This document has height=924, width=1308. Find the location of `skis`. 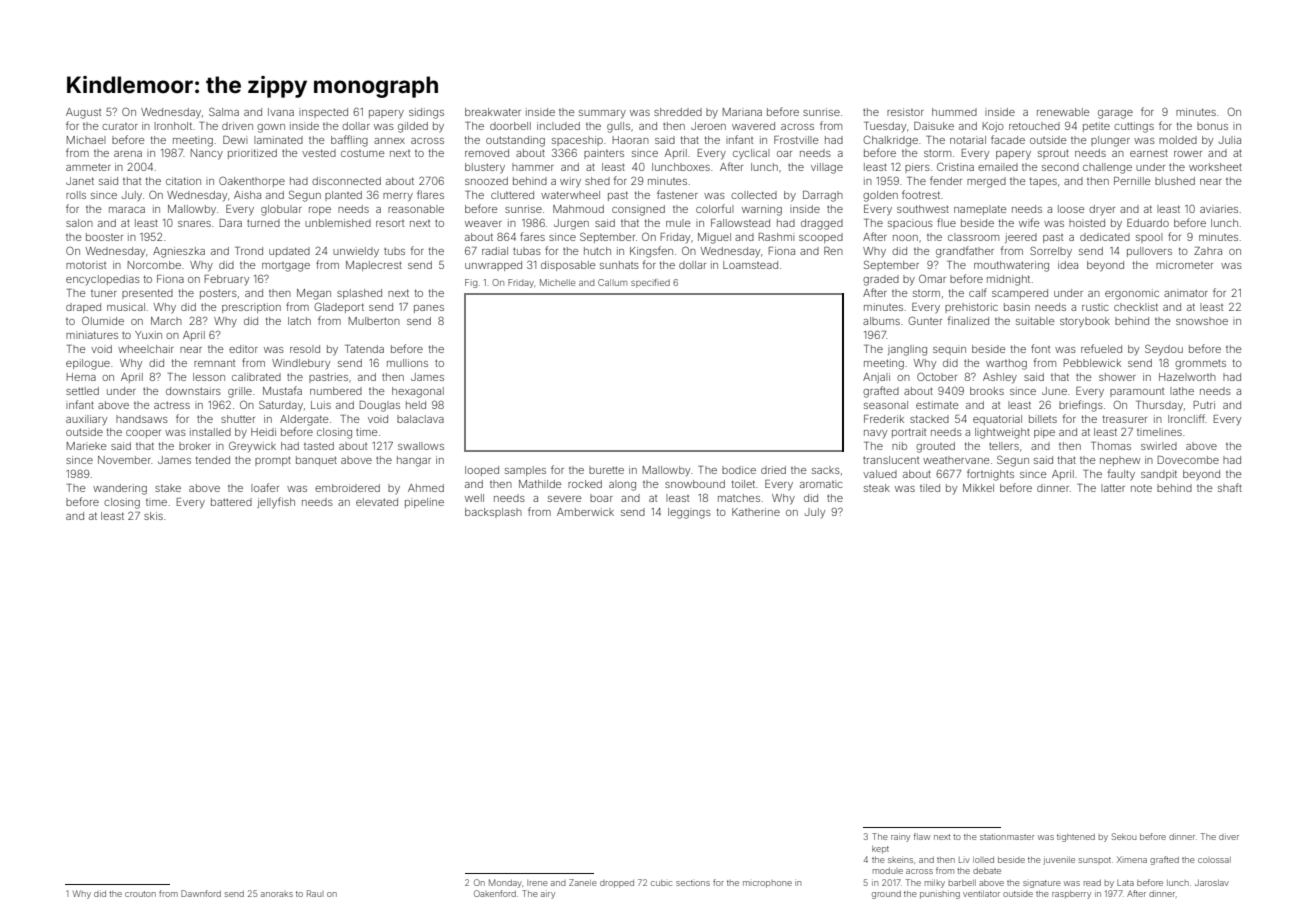

skis is located at coordinates (153, 516).
